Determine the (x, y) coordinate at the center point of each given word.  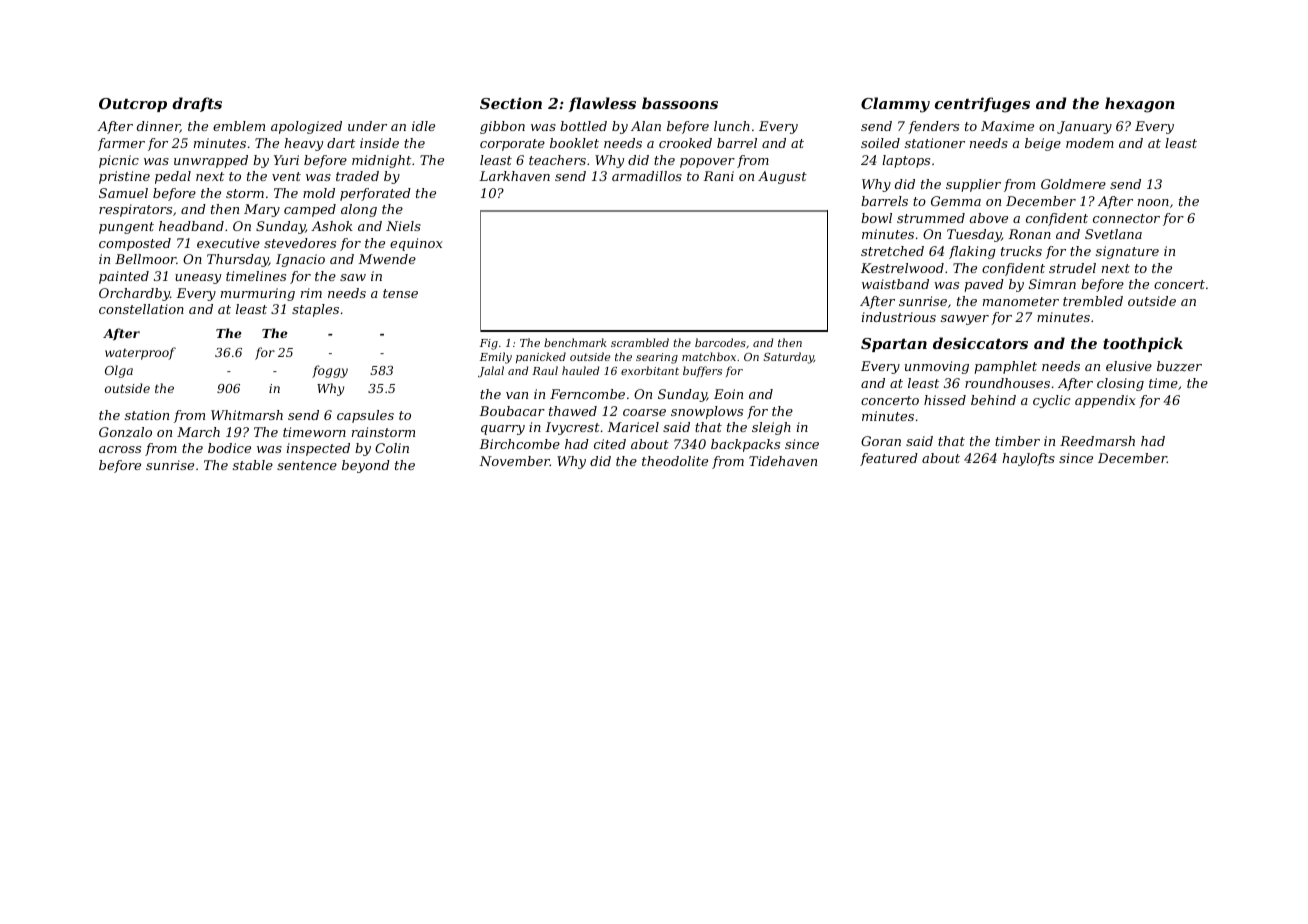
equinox (416, 244)
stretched (892, 251)
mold (319, 193)
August (782, 177)
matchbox (709, 356)
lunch (732, 126)
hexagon (1140, 105)
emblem (239, 126)
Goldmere (1073, 184)
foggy (330, 371)
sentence (307, 465)
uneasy (198, 279)
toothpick (1143, 344)
